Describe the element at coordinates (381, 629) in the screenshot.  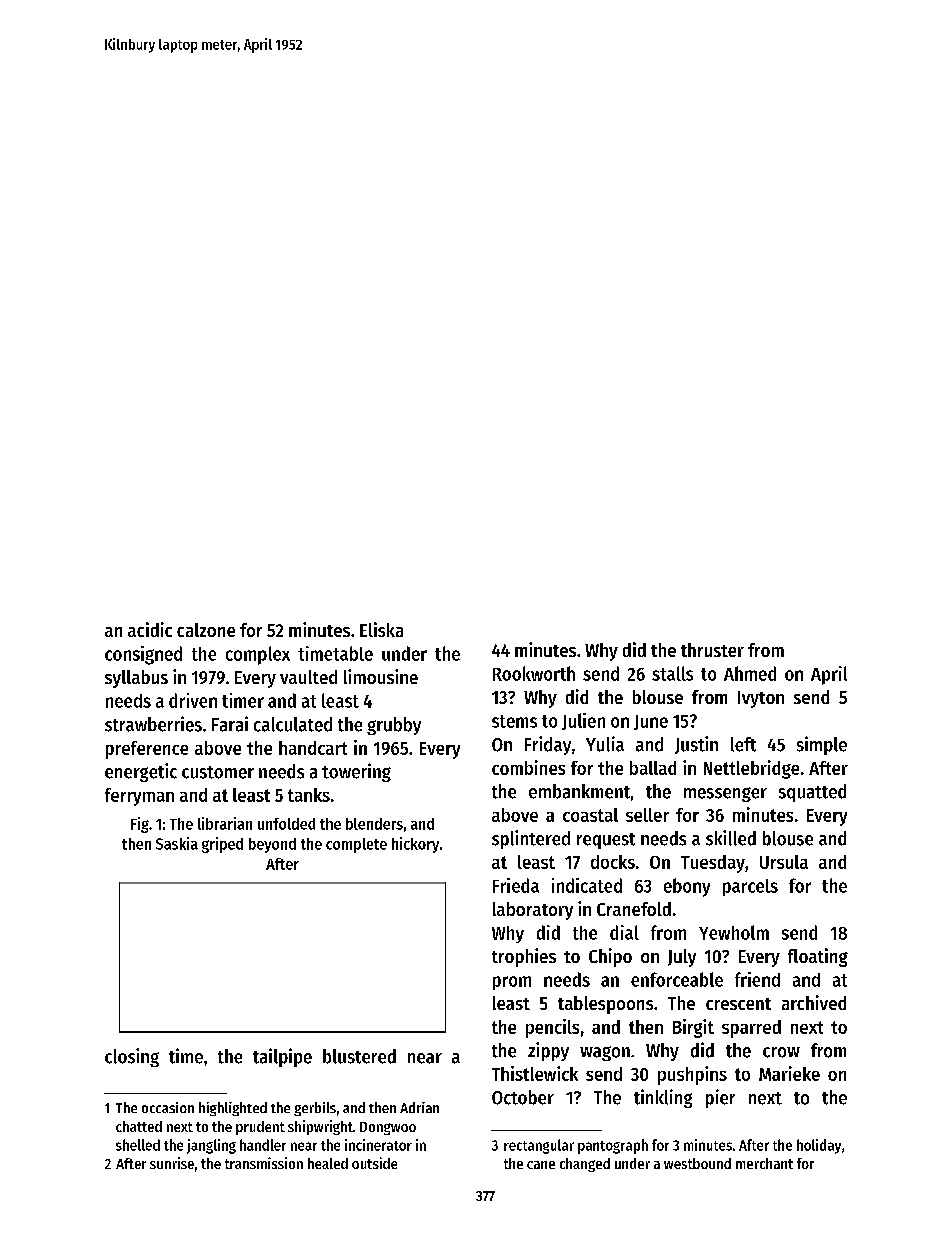
I see `Eliska` at that location.
